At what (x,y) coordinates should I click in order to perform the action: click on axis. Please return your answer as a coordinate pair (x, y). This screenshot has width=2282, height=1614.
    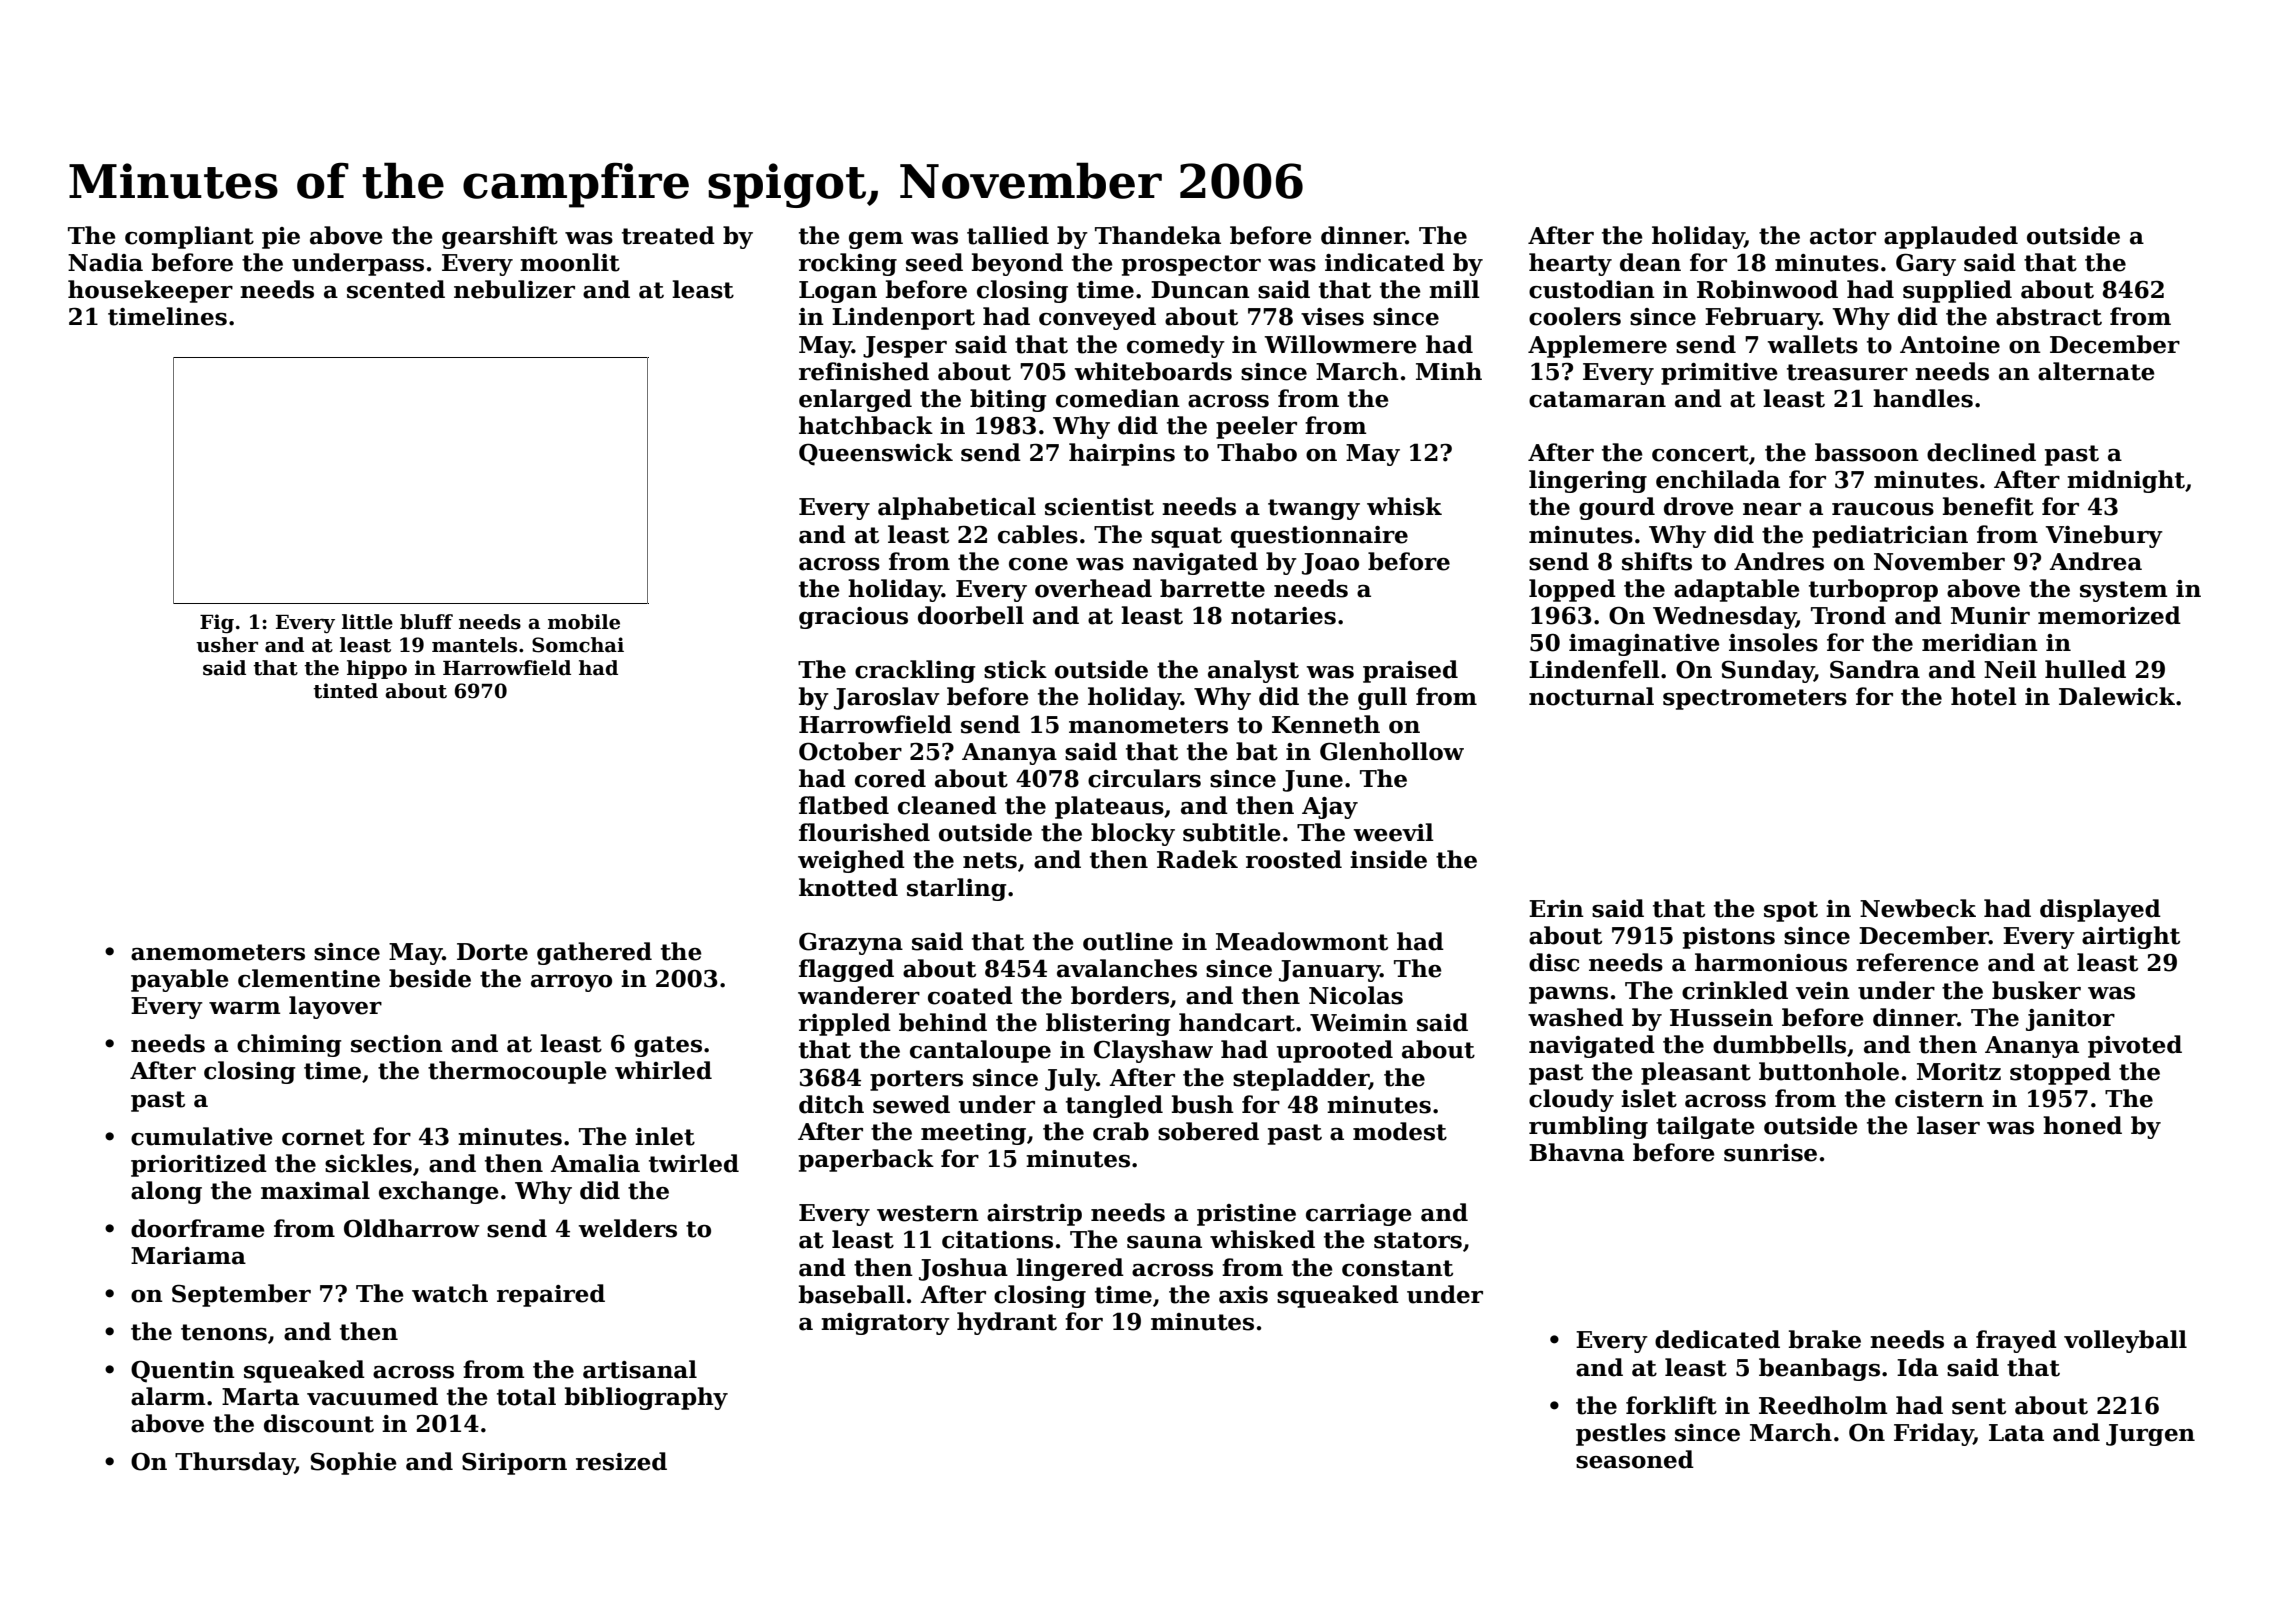
    Looking at the image, I should click on (1243, 1295).
